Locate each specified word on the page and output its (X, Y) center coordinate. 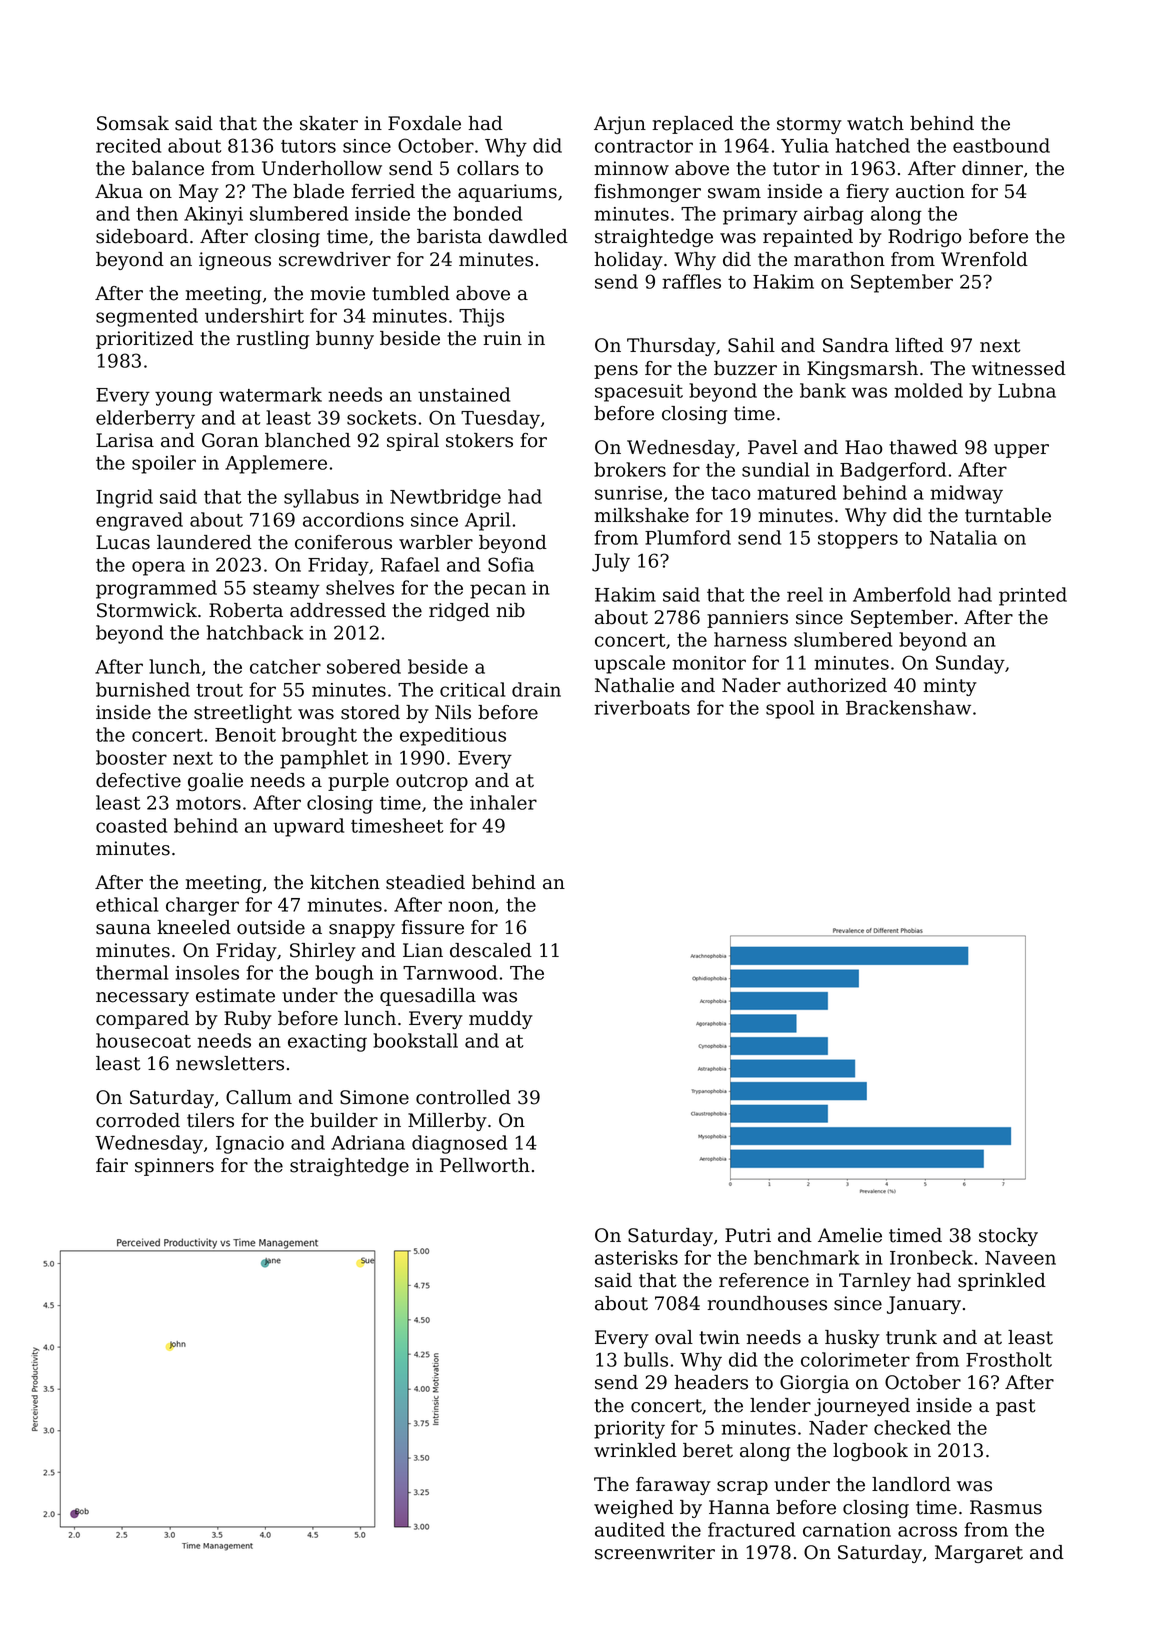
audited (630, 1529)
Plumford (688, 537)
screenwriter (655, 1552)
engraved (139, 521)
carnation (847, 1530)
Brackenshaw (908, 707)
